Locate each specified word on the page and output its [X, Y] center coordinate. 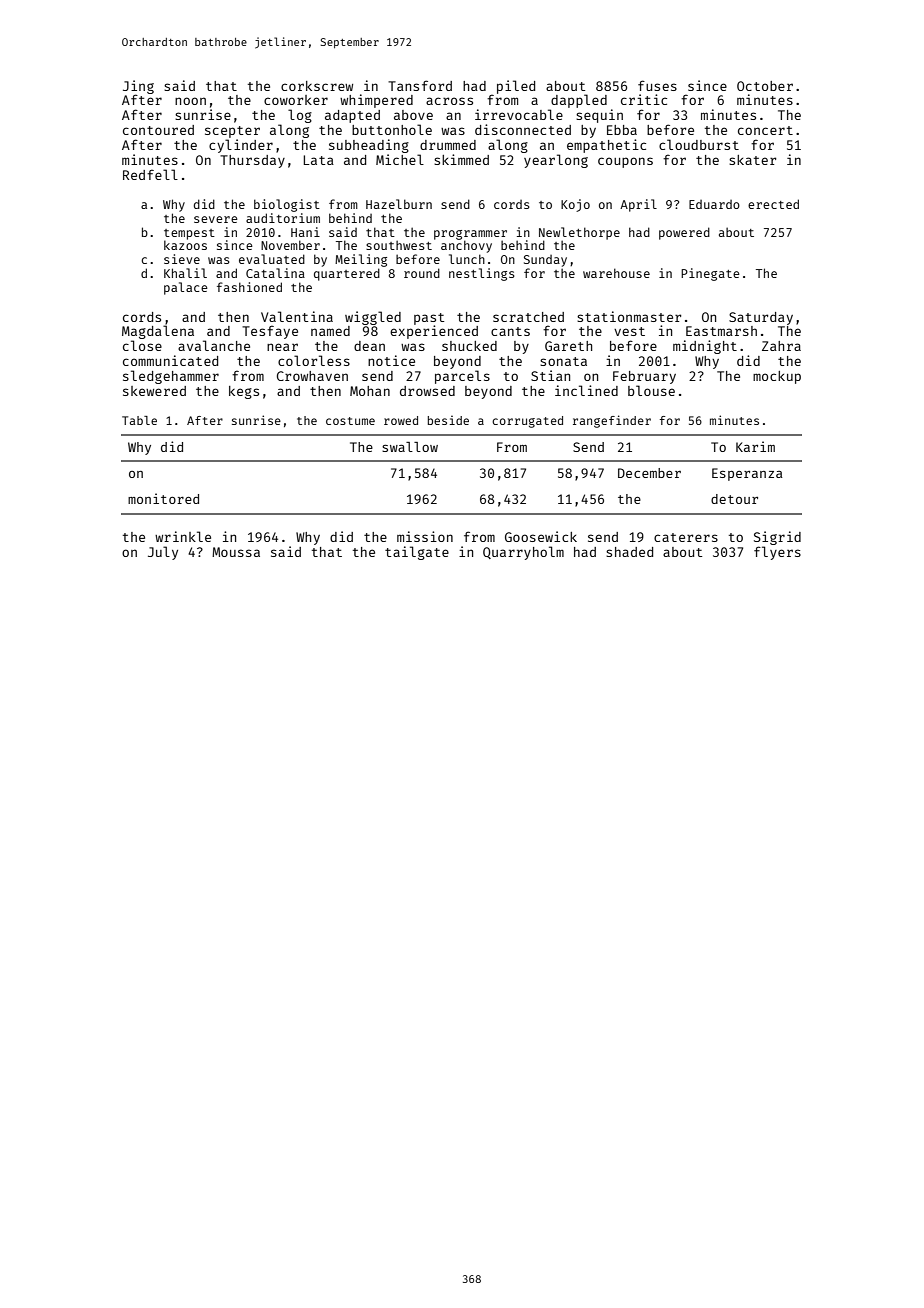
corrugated [527, 422]
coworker [296, 100]
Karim [755, 446]
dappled [579, 101]
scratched [528, 317]
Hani [305, 232]
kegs [244, 392]
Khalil [185, 273]
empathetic [606, 146]
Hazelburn [399, 204]
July [163, 553]
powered [684, 233]
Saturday [761, 318]
